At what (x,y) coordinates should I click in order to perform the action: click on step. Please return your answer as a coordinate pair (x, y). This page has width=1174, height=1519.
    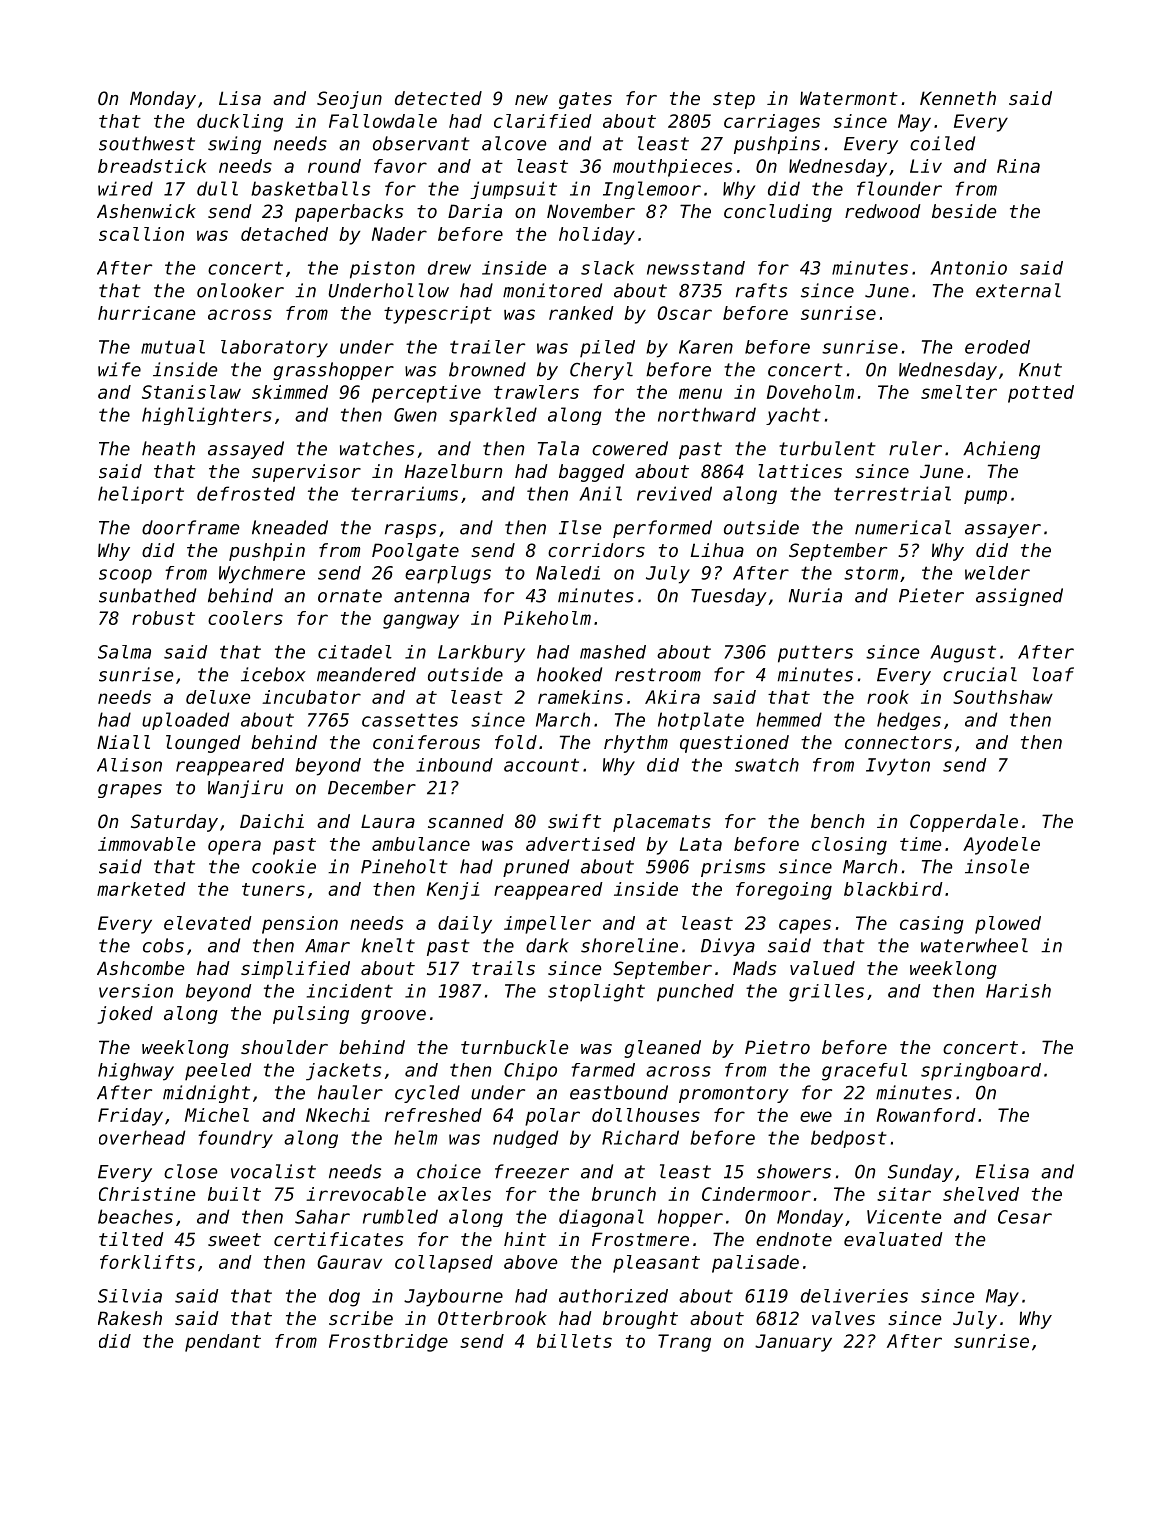
    Looking at the image, I should click on (734, 100).
